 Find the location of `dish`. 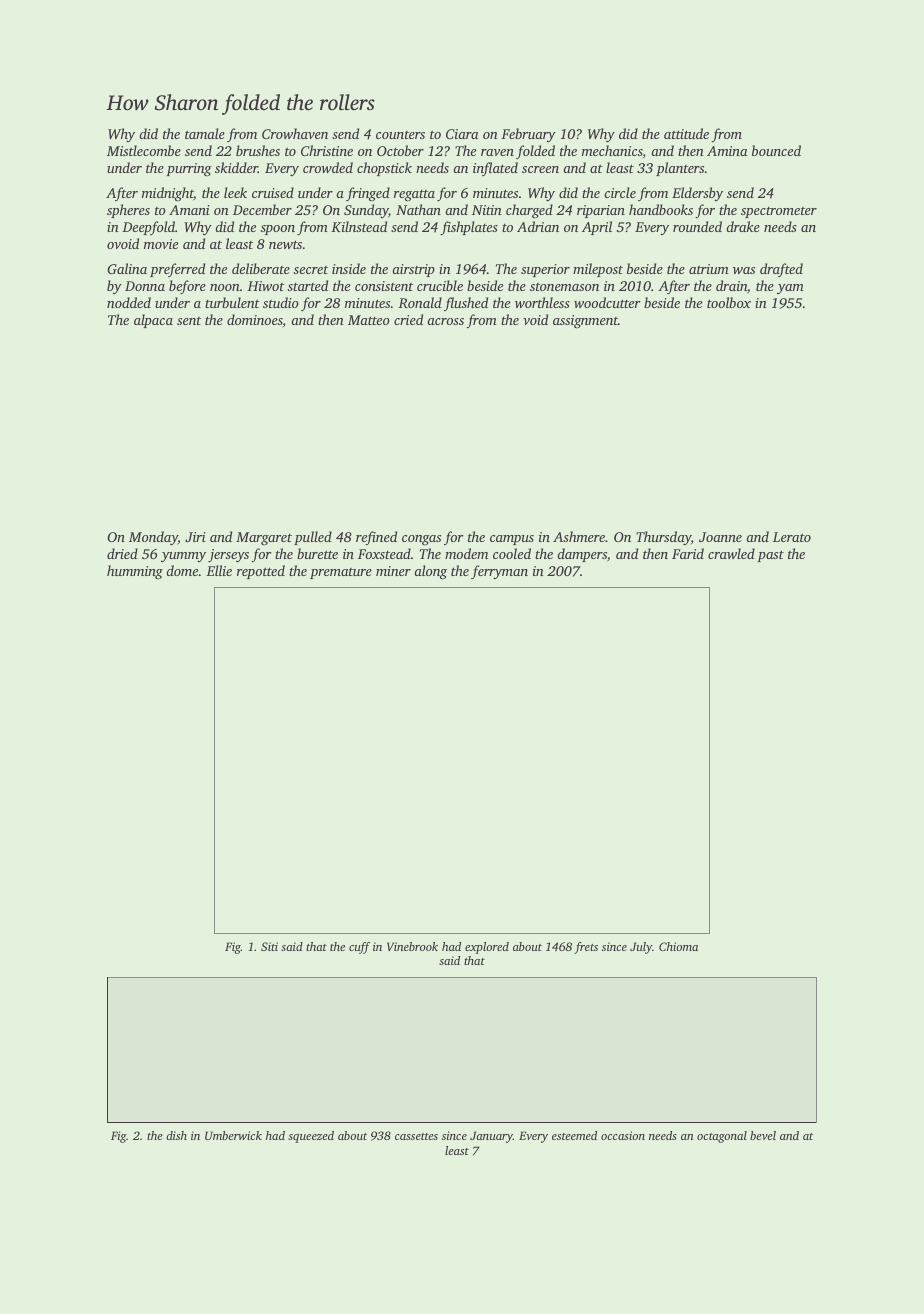

dish is located at coordinates (176, 1135).
